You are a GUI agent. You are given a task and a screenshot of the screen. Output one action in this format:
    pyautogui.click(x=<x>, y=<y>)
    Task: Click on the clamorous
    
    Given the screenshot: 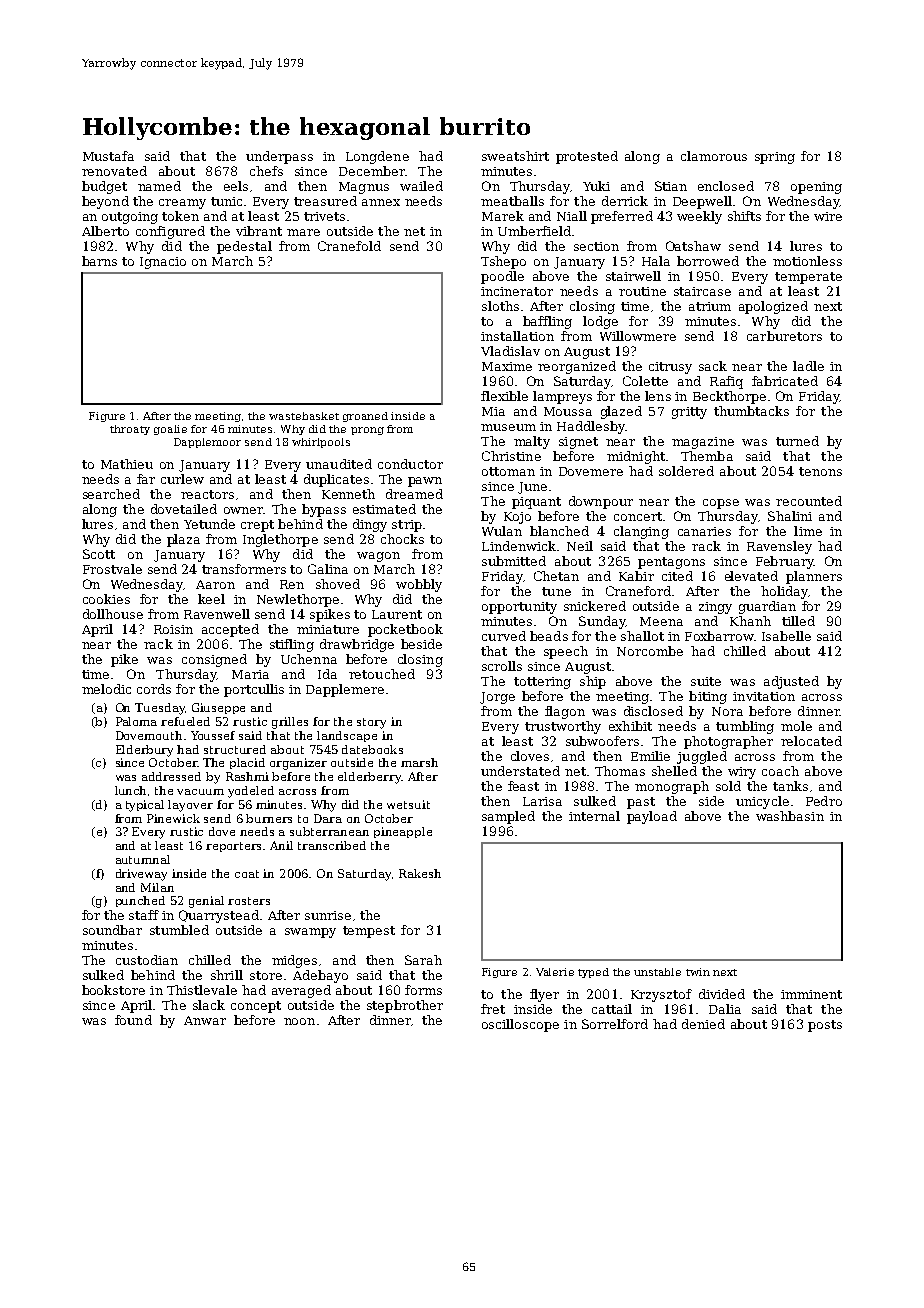 What is the action you would take?
    pyautogui.click(x=714, y=156)
